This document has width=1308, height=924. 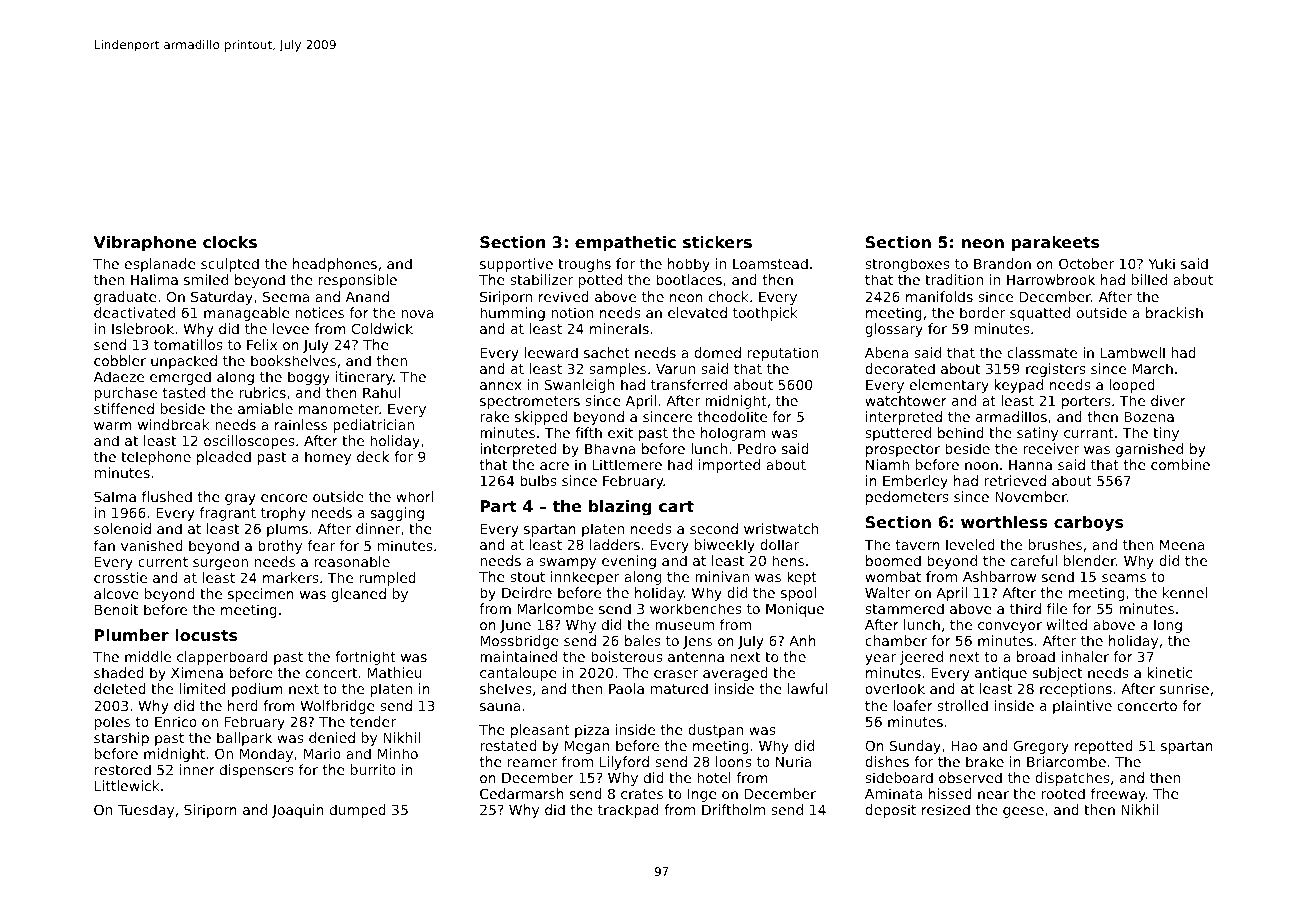 I want to click on fortnight, so click(x=365, y=658).
